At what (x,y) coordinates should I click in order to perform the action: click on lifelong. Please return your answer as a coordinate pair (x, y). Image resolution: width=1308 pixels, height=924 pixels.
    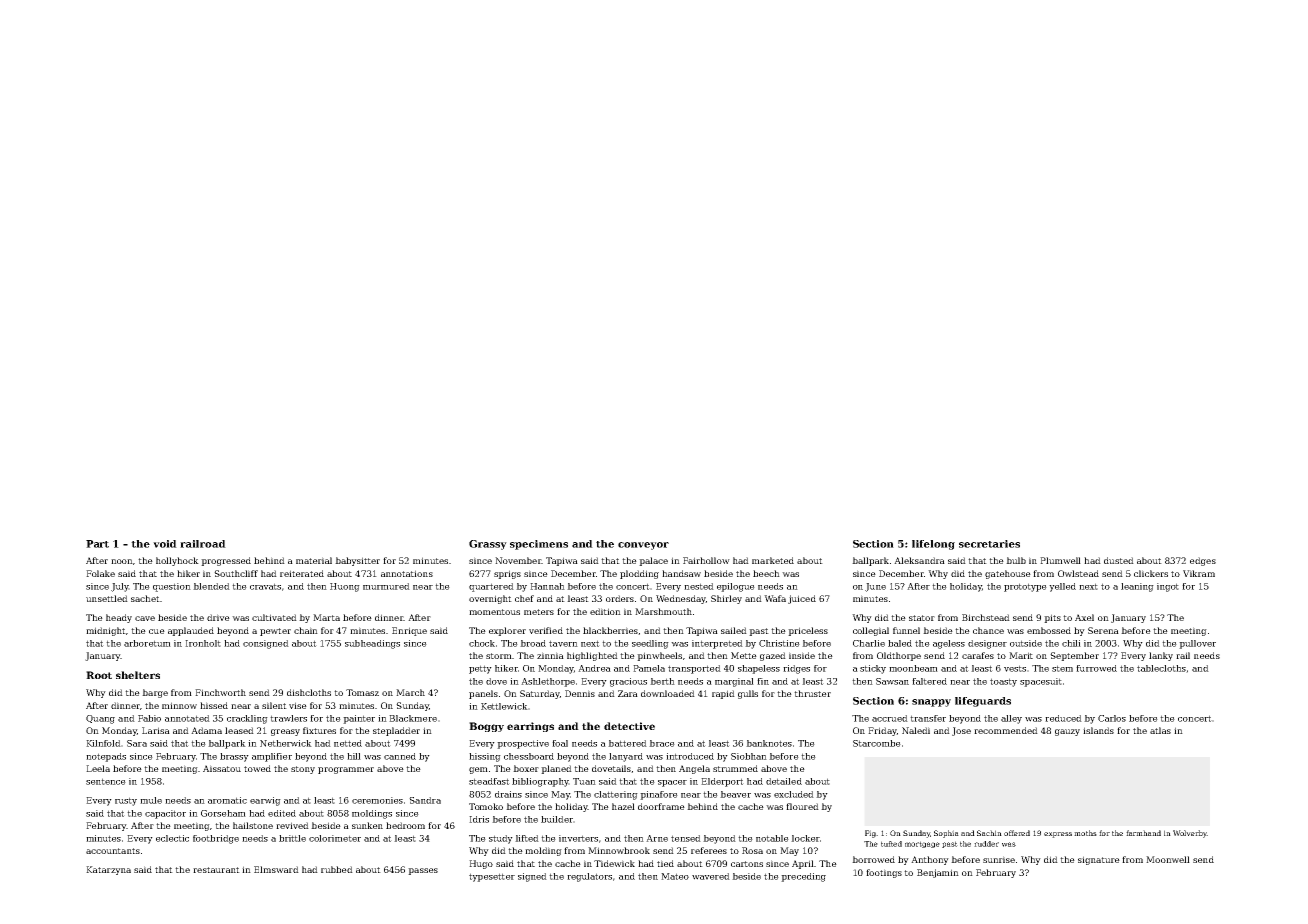
    Looking at the image, I should click on (933, 545).
